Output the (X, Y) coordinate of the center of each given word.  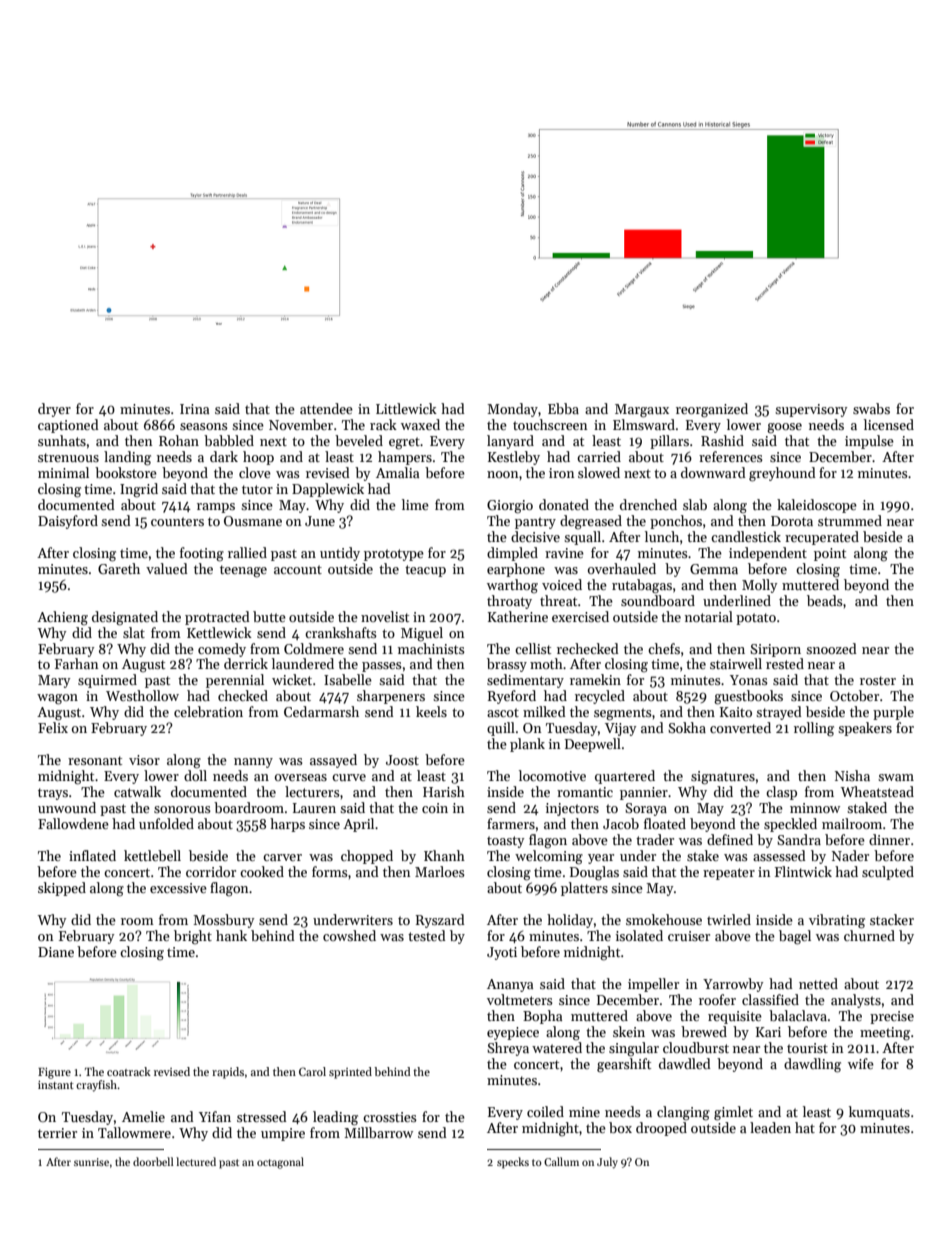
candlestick (746, 536)
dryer (54, 410)
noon (502, 474)
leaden (770, 1127)
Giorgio (510, 507)
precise (892, 1017)
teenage (243, 571)
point (830, 554)
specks (513, 1163)
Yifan (215, 1116)
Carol (312, 1071)
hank (231, 935)
